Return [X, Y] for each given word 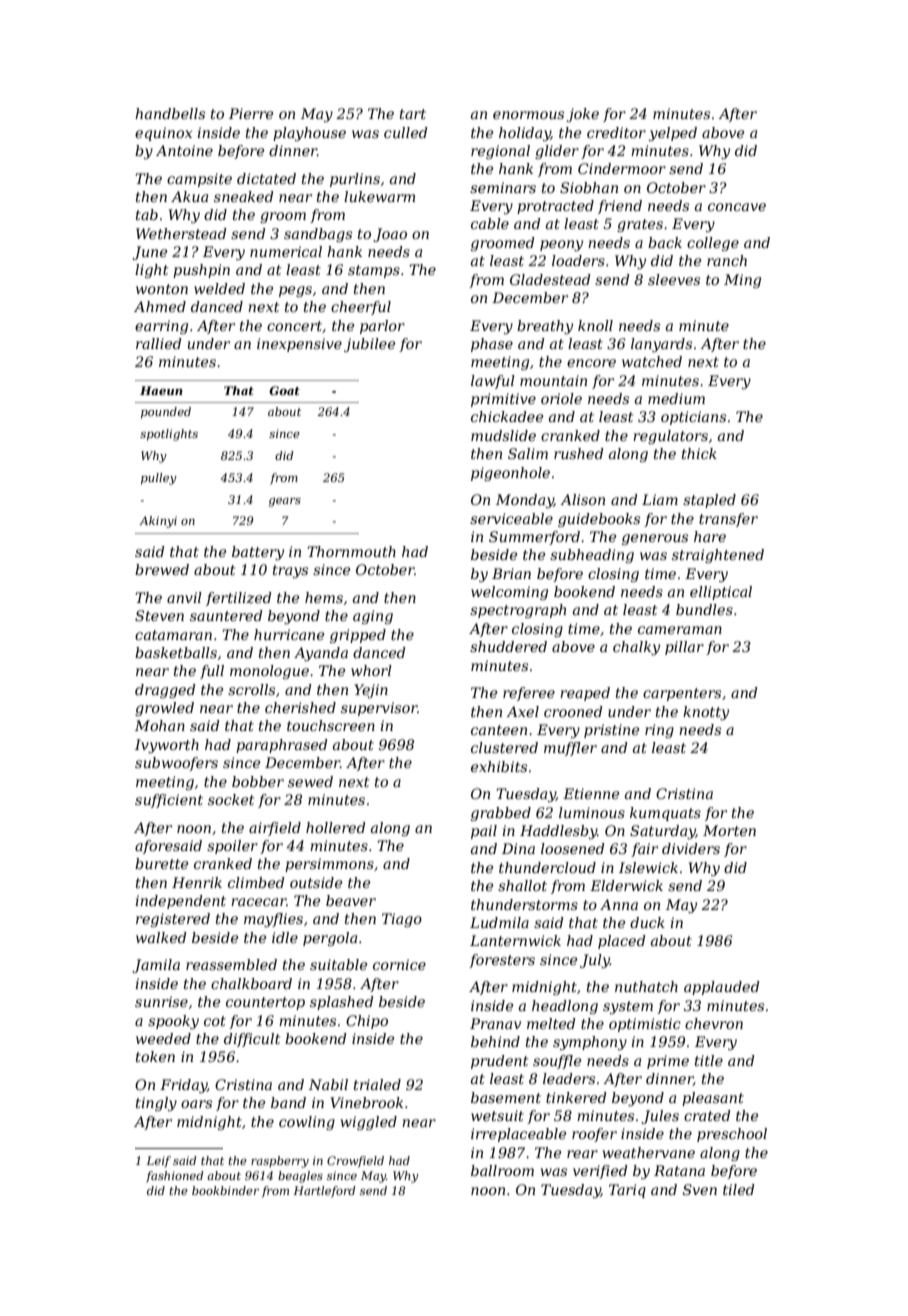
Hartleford [324, 1192]
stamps [374, 271]
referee [529, 694]
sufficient [169, 801]
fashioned [174, 1177]
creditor [616, 132]
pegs [295, 291]
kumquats [665, 814]
